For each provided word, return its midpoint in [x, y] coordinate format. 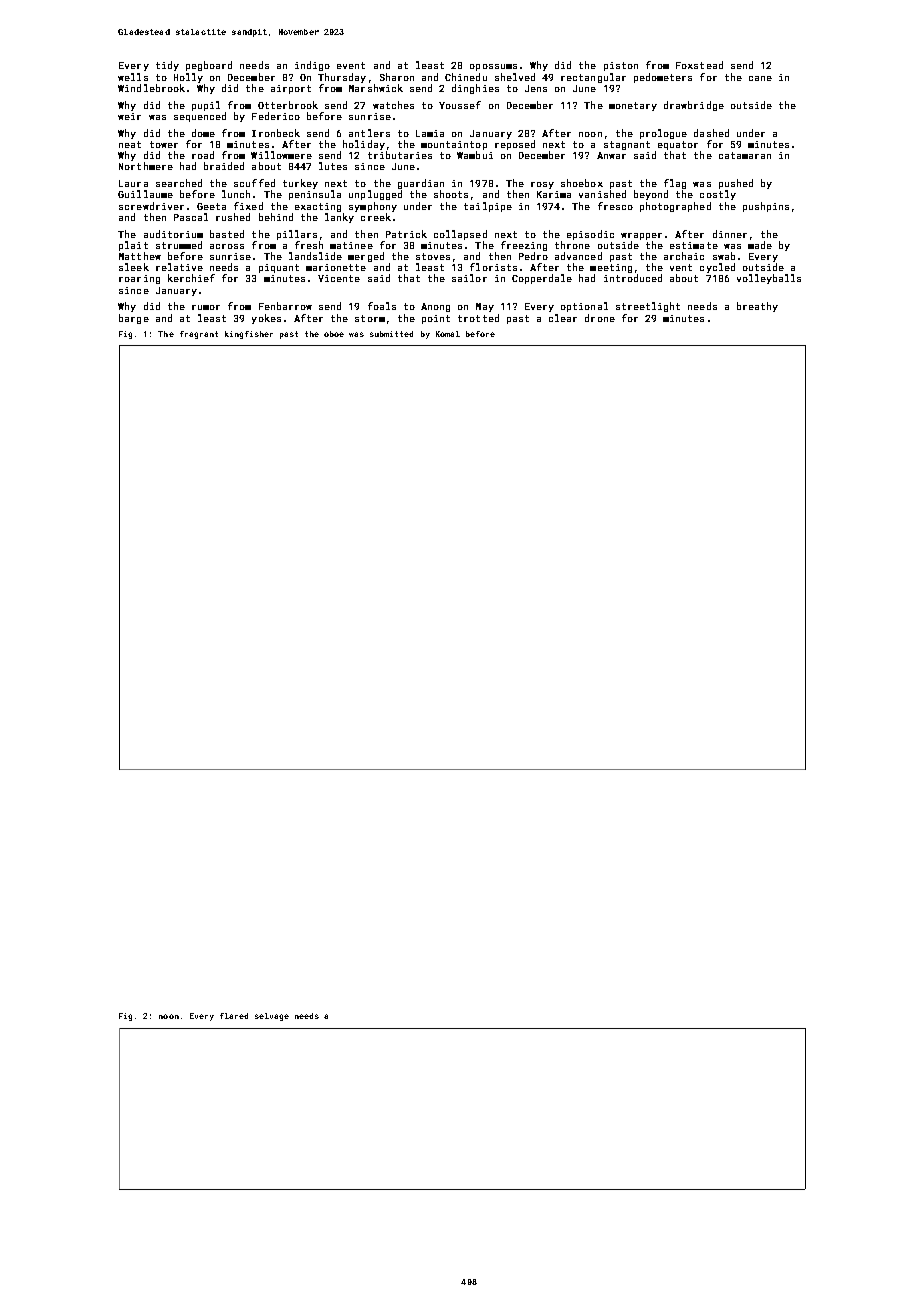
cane [760, 78]
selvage [272, 1017]
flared [234, 1016]
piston [621, 66]
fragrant [199, 335]
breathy [757, 307]
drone [600, 318]
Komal [448, 334]
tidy [167, 66]
